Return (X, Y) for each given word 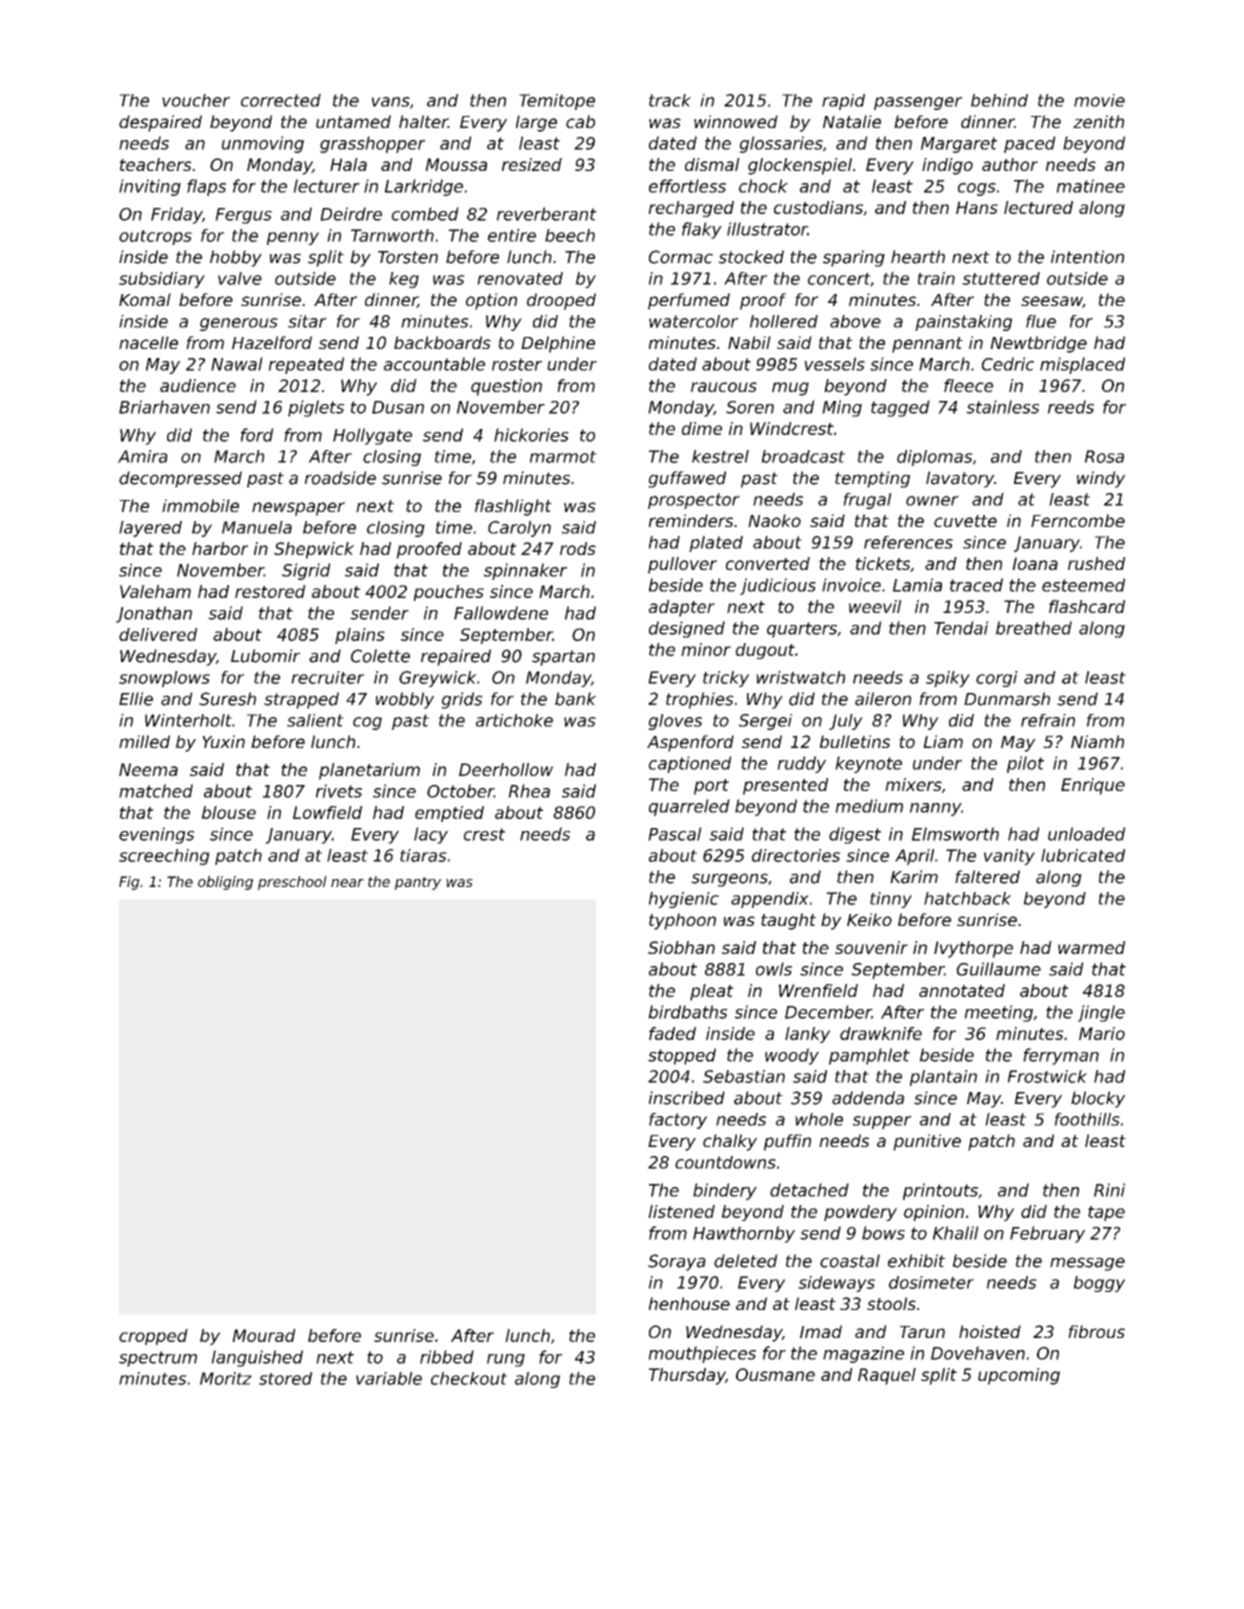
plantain (943, 1078)
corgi (997, 679)
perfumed (689, 301)
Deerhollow (506, 769)
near (347, 883)
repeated (306, 365)
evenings (156, 835)
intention (1087, 257)
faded (672, 1033)
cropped (153, 1337)
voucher (196, 100)
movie (1099, 100)
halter (423, 121)
